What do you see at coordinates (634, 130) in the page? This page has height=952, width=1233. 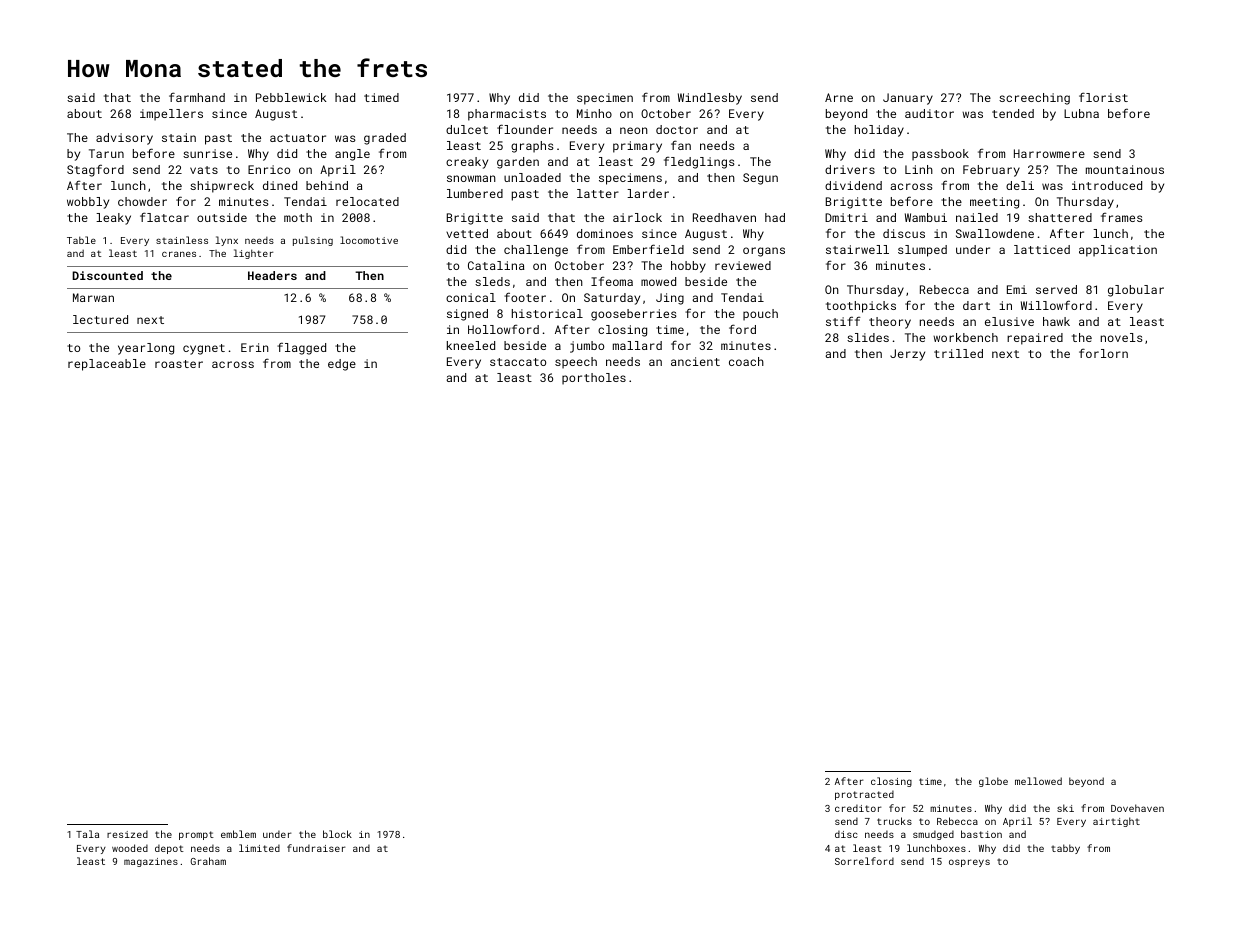 I see `neon` at bounding box center [634, 130].
